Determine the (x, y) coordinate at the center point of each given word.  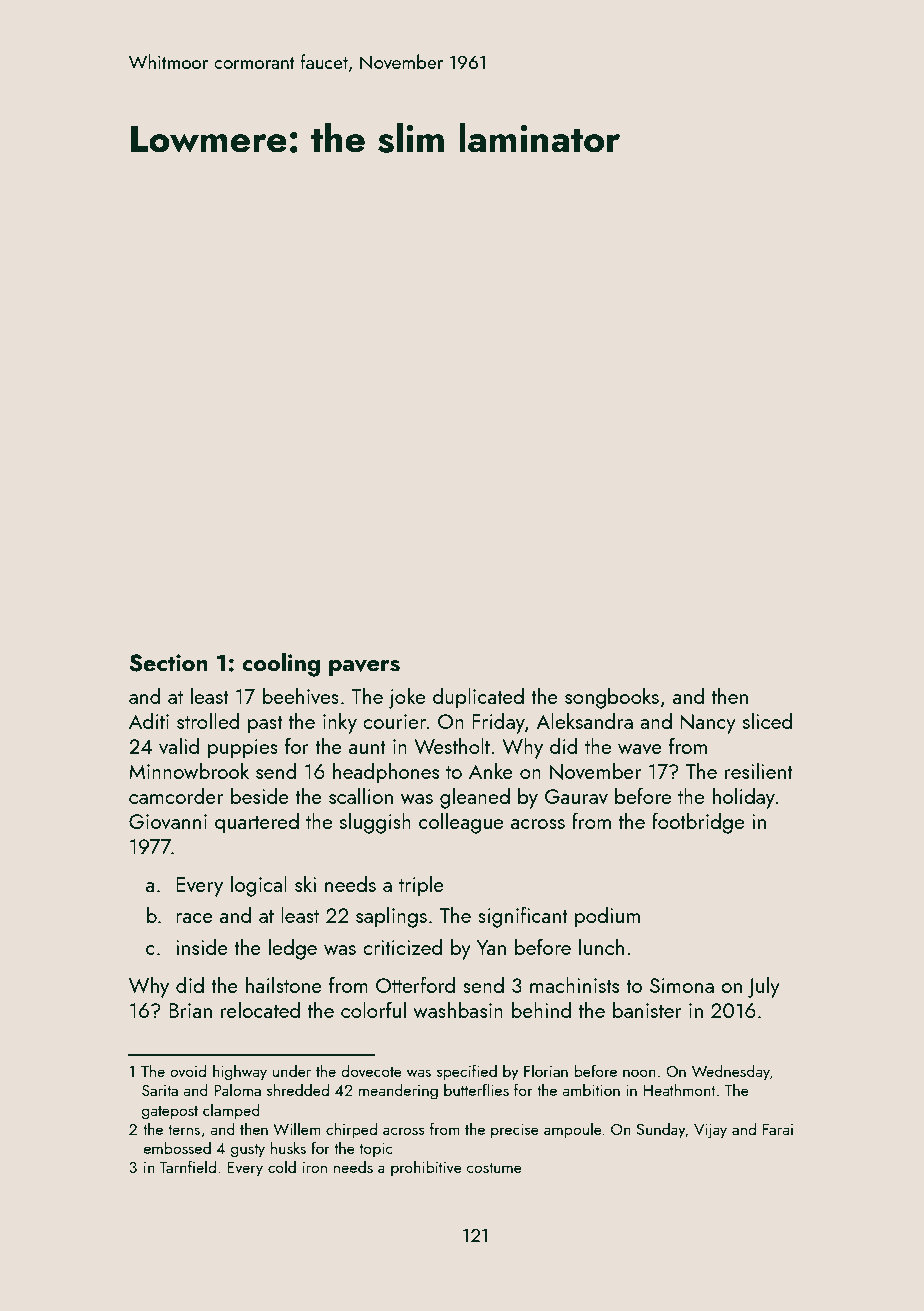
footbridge (698, 823)
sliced (767, 720)
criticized (402, 946)
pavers (364, 668)
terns (184, 1130)
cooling (281, 665)
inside (202, 946)
